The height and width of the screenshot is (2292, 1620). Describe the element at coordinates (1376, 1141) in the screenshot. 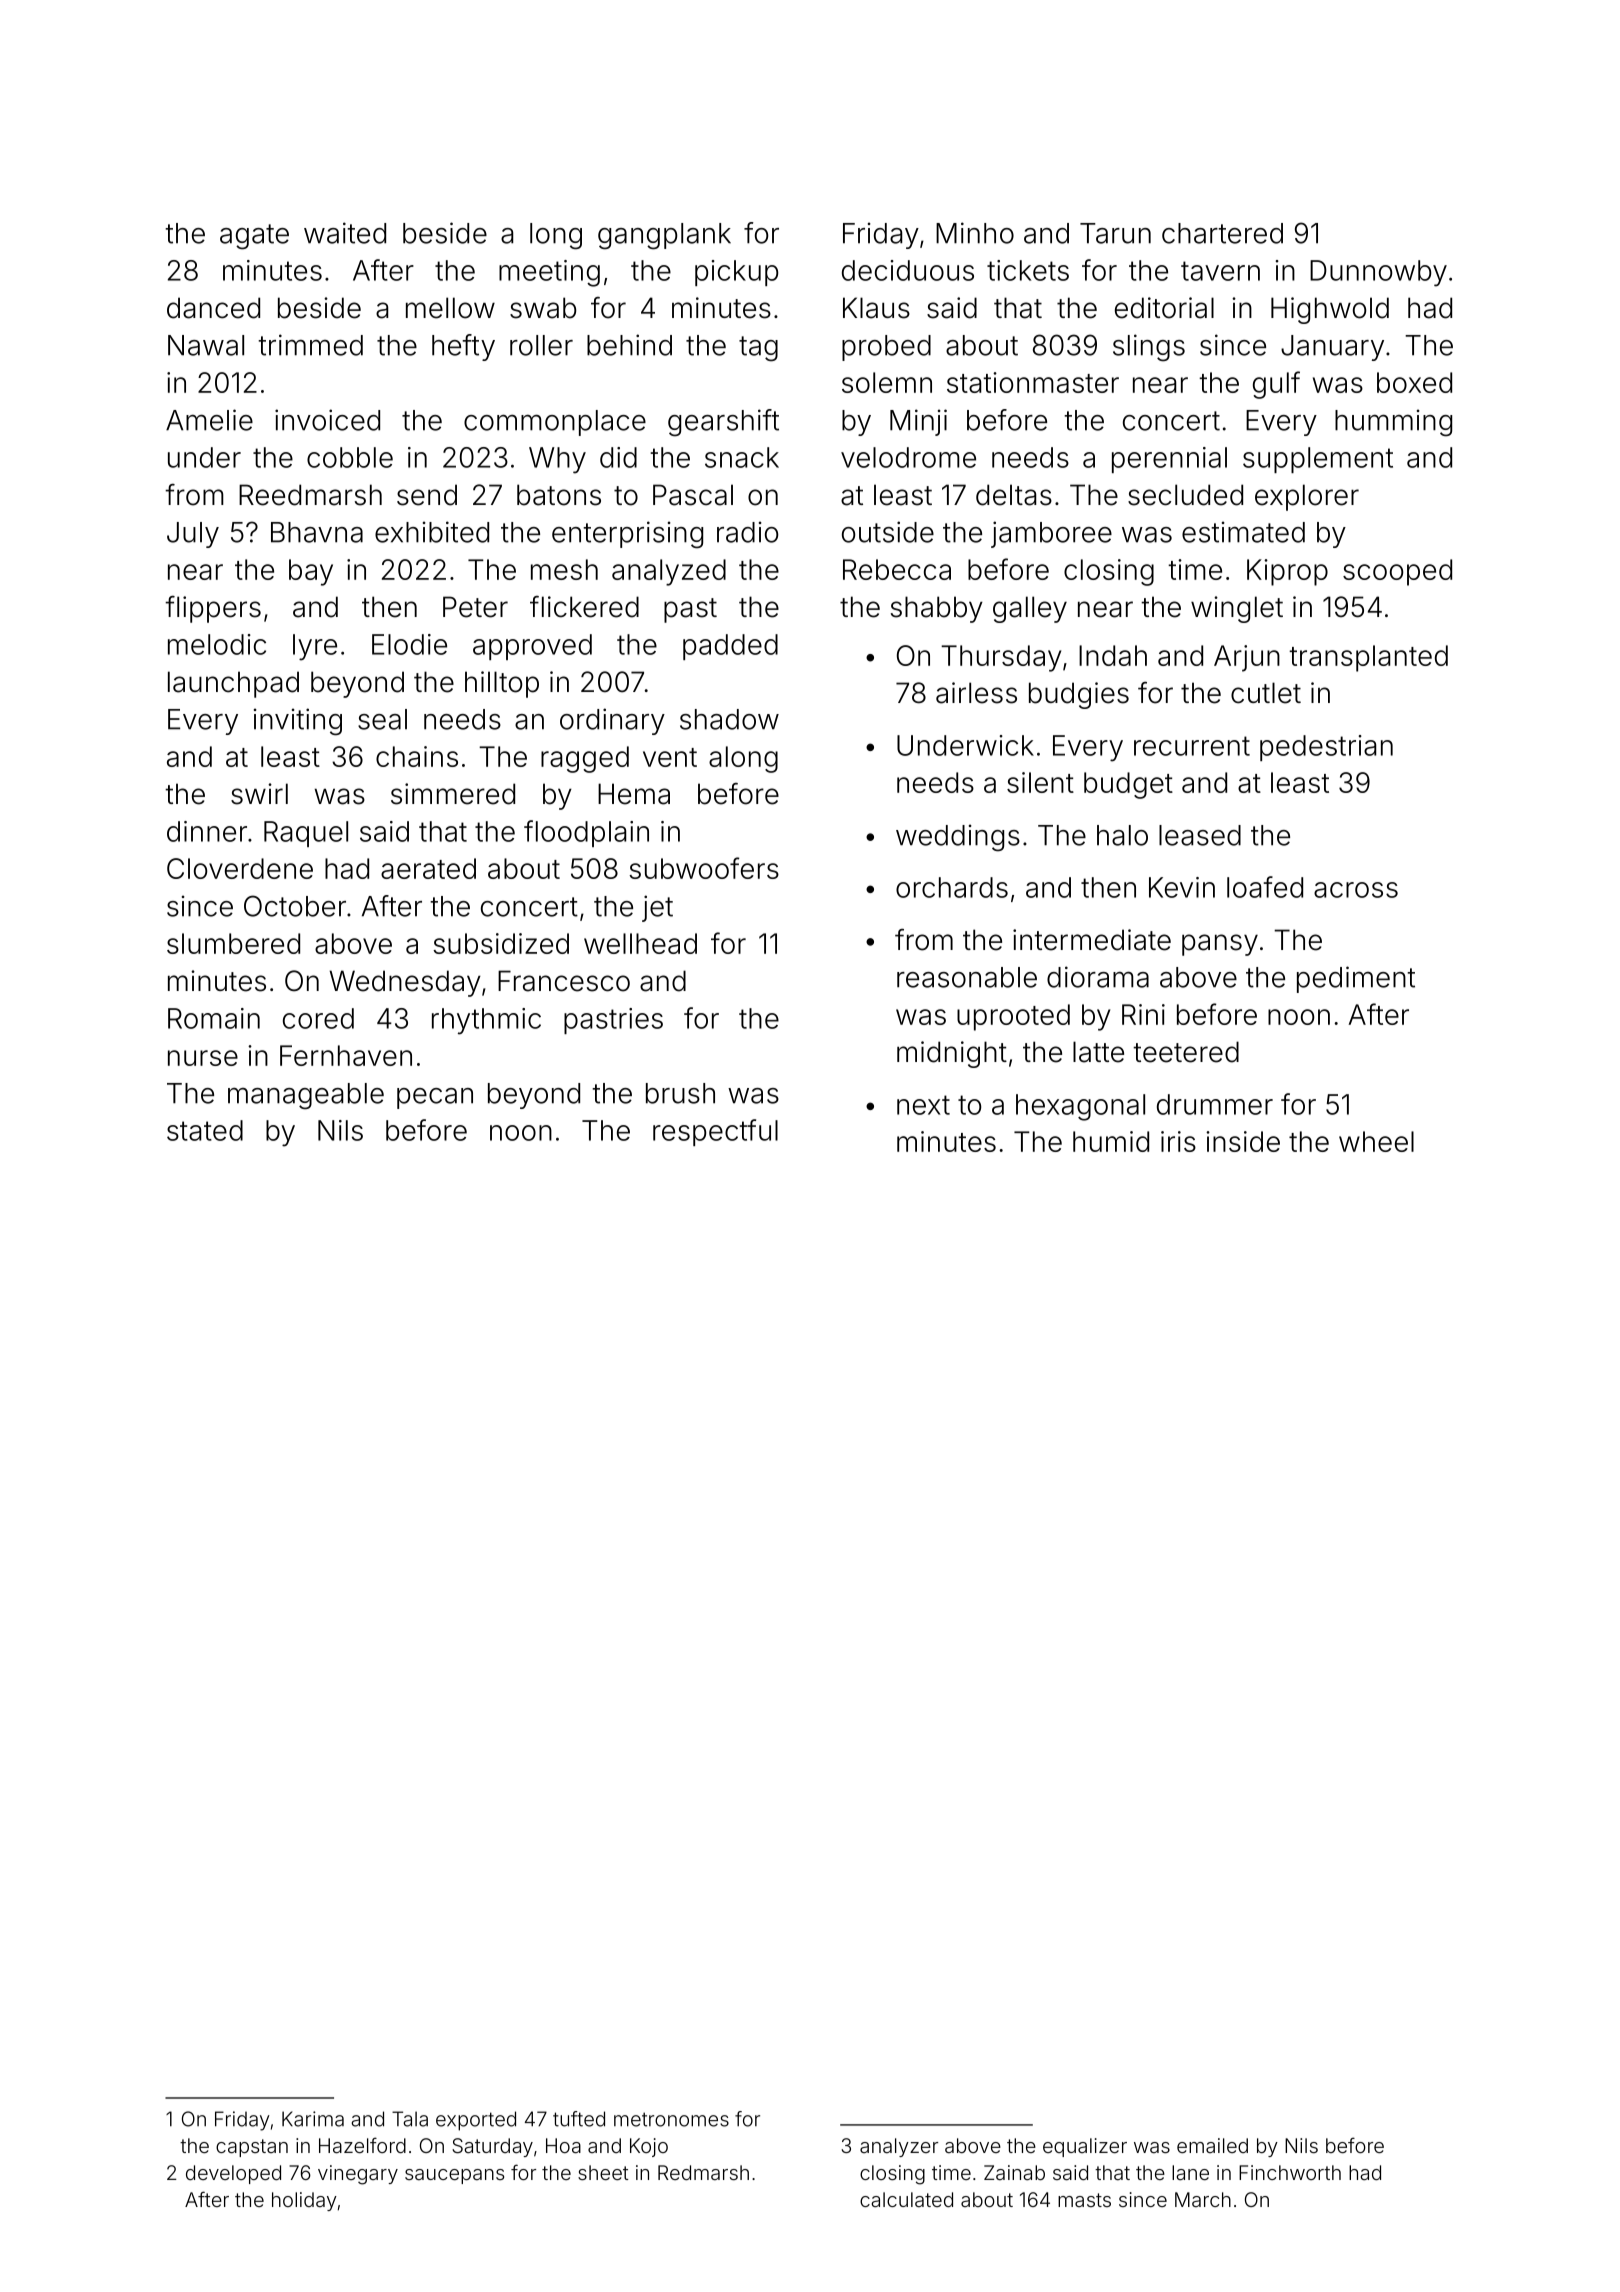

I see `wheel` at that location.
